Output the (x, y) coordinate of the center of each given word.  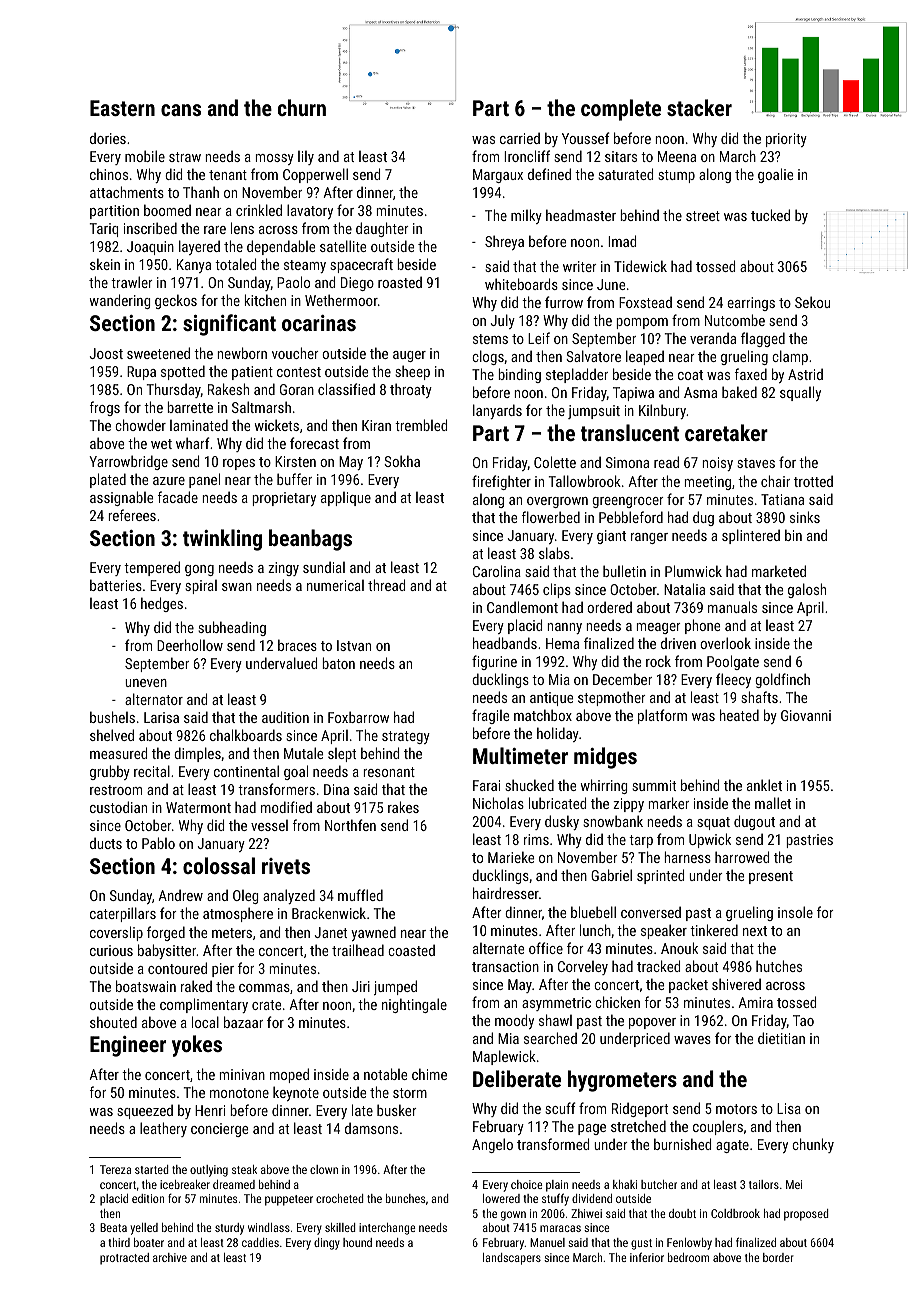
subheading (232, 628)
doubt (682, 1213)
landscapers (512, 1259)
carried (520, 138)
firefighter (501, 482)
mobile (145, 156)
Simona (627, 462)
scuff (560, 1108)
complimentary (204, 1005)
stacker (699, 107)
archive (170, 1257)
